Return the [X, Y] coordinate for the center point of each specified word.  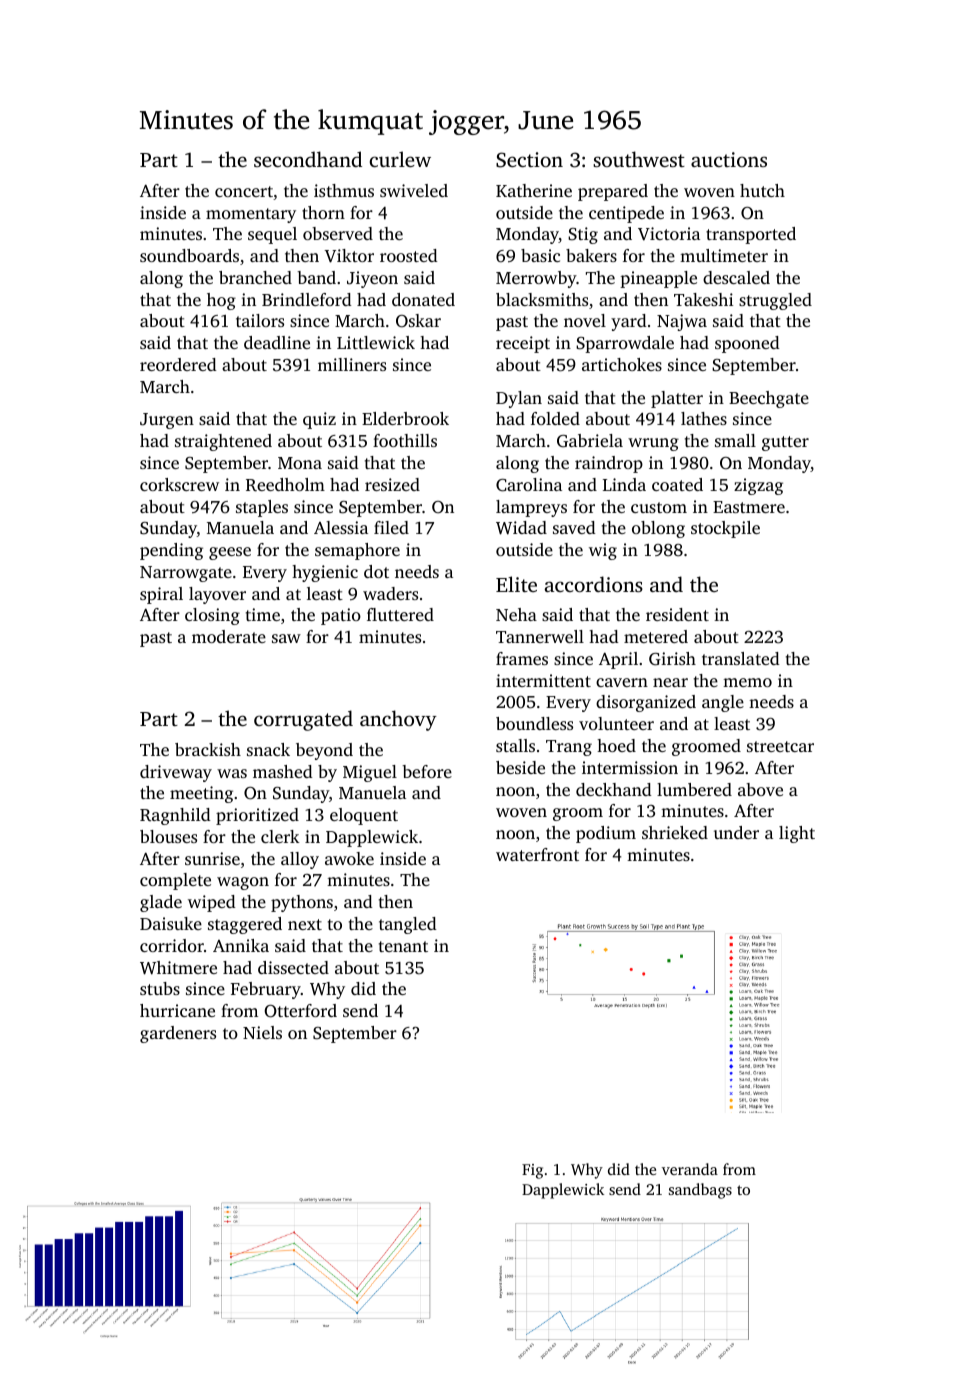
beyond [324, 751]
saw [286, 638]
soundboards [189, 255]
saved [574, 527]
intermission [630, 767]
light [797, 834]
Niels [262, 1032]
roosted [409, 255]
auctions [729, 159]
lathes [704, 418]
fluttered [400, 614]
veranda [690, 1169]
